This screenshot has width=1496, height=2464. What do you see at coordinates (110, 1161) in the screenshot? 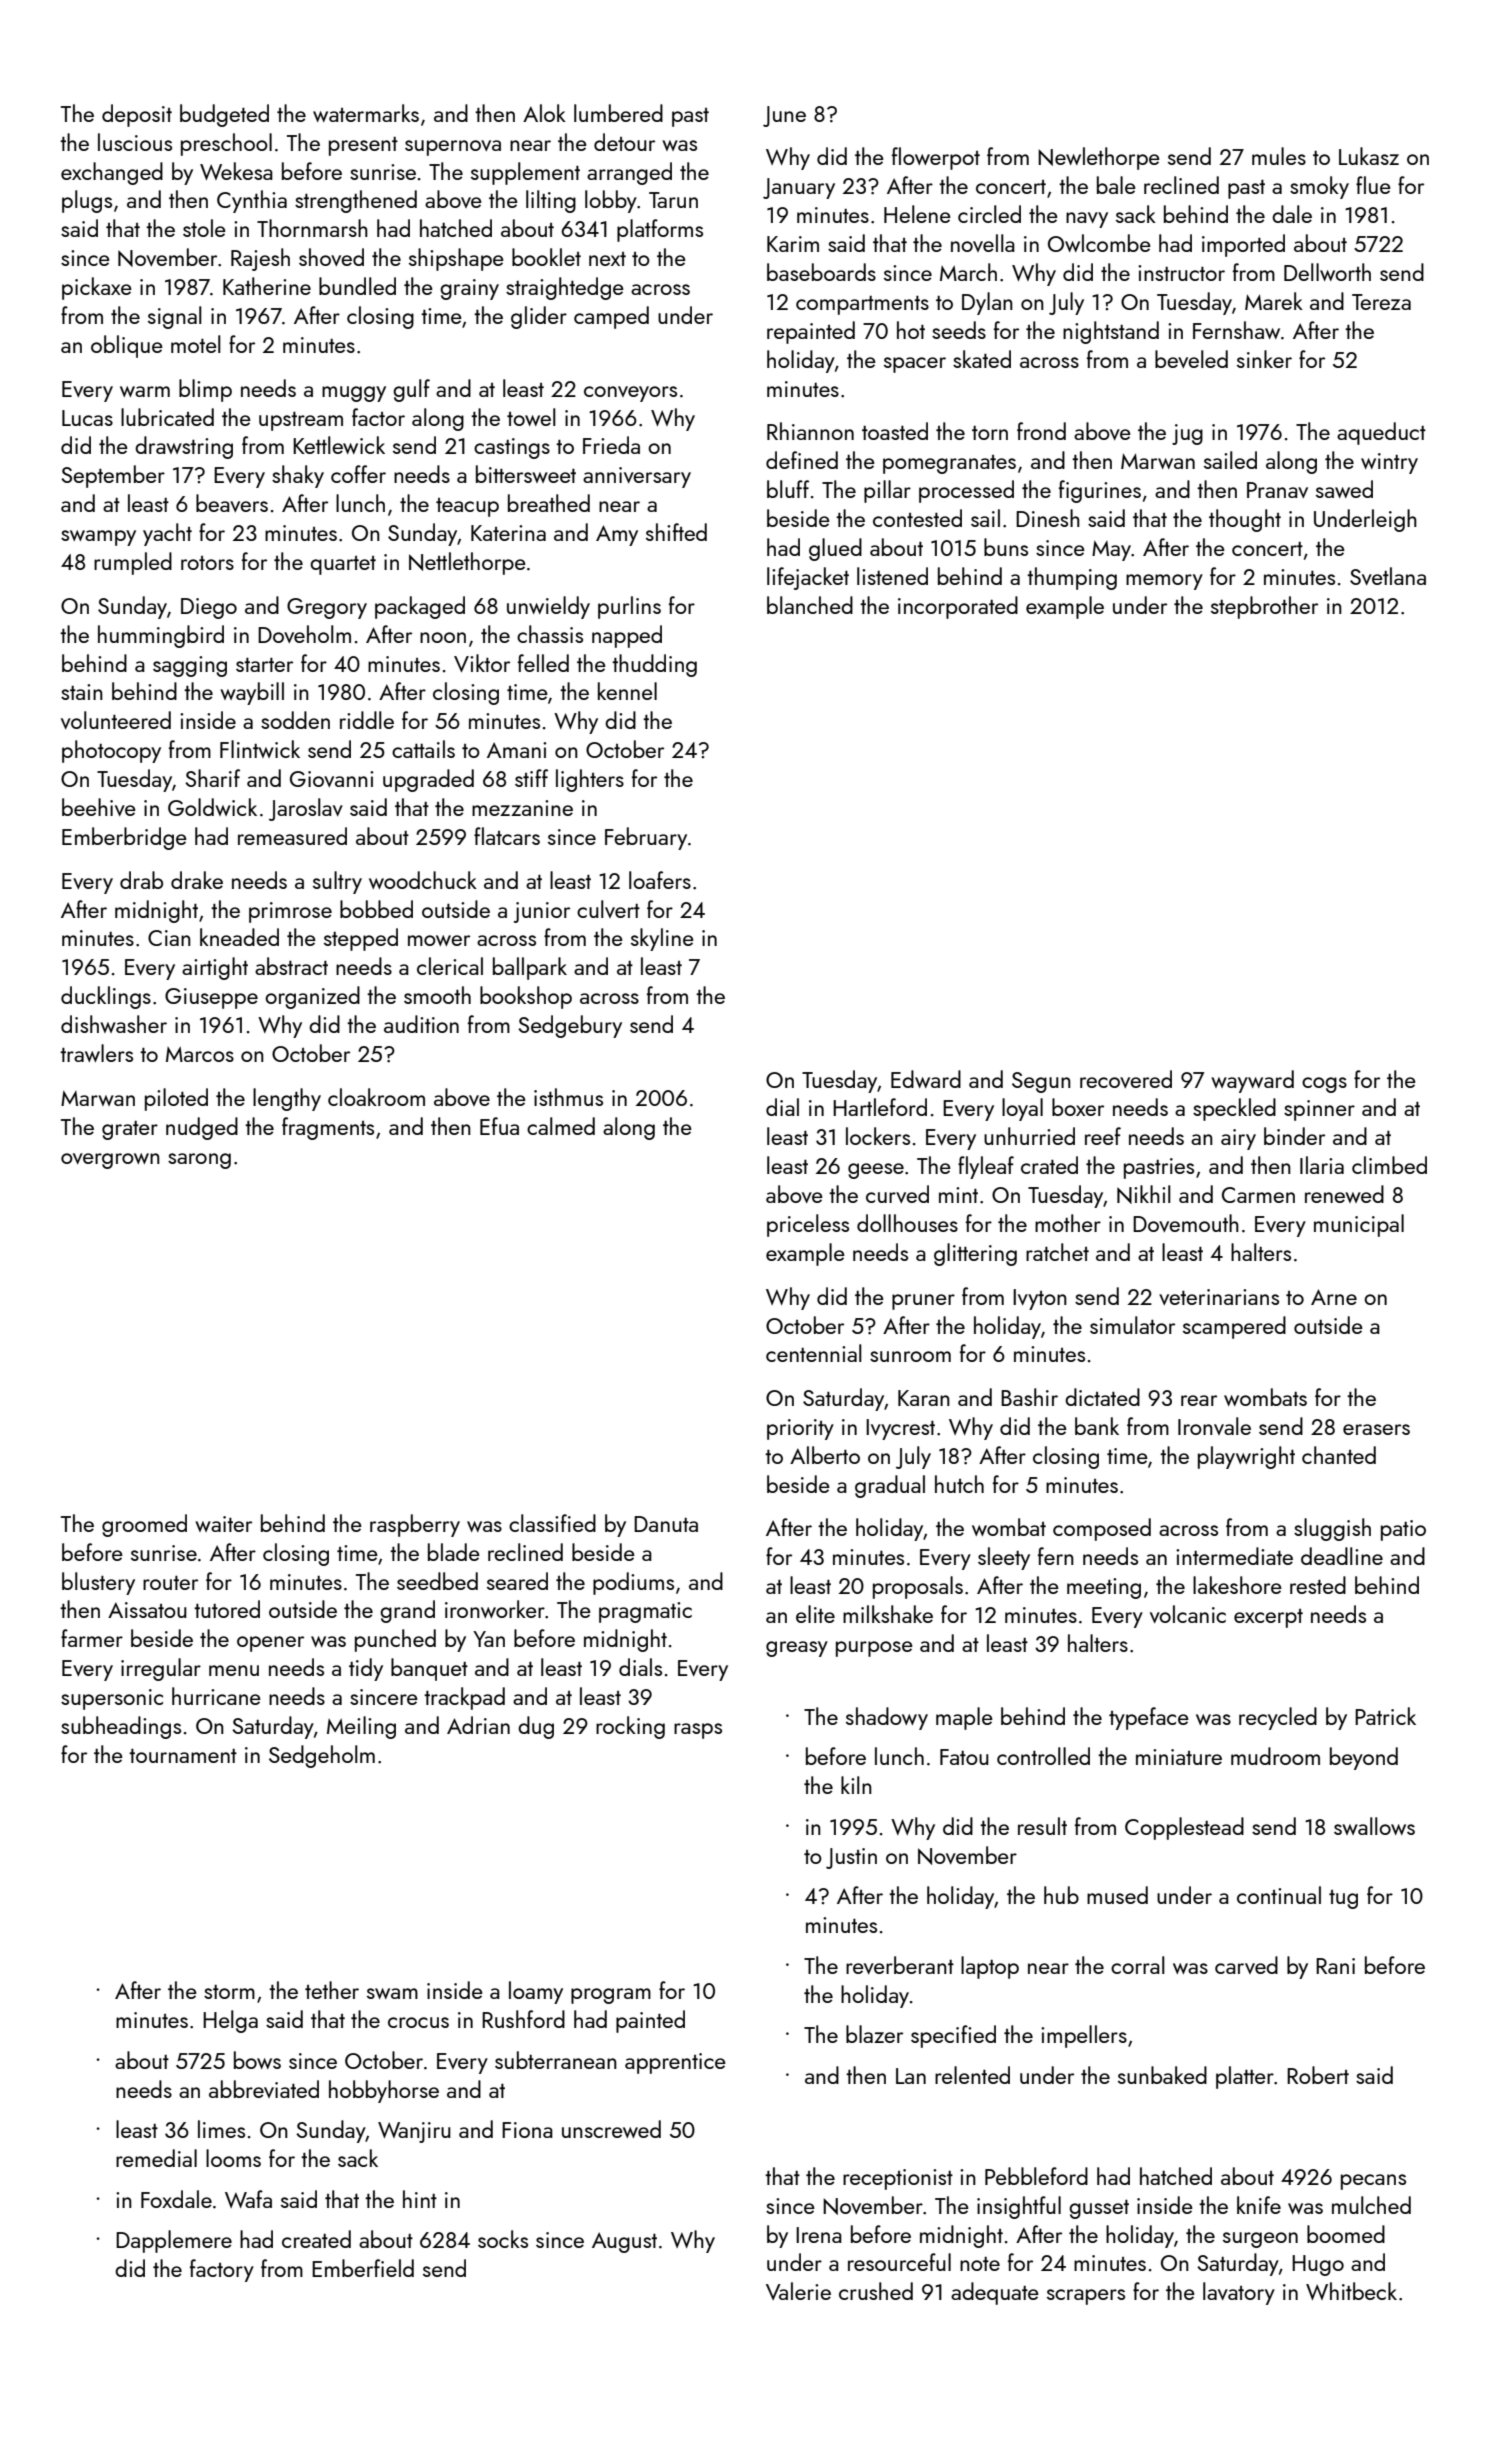
I see `overgrown` at bounding box center [110, 1161].
